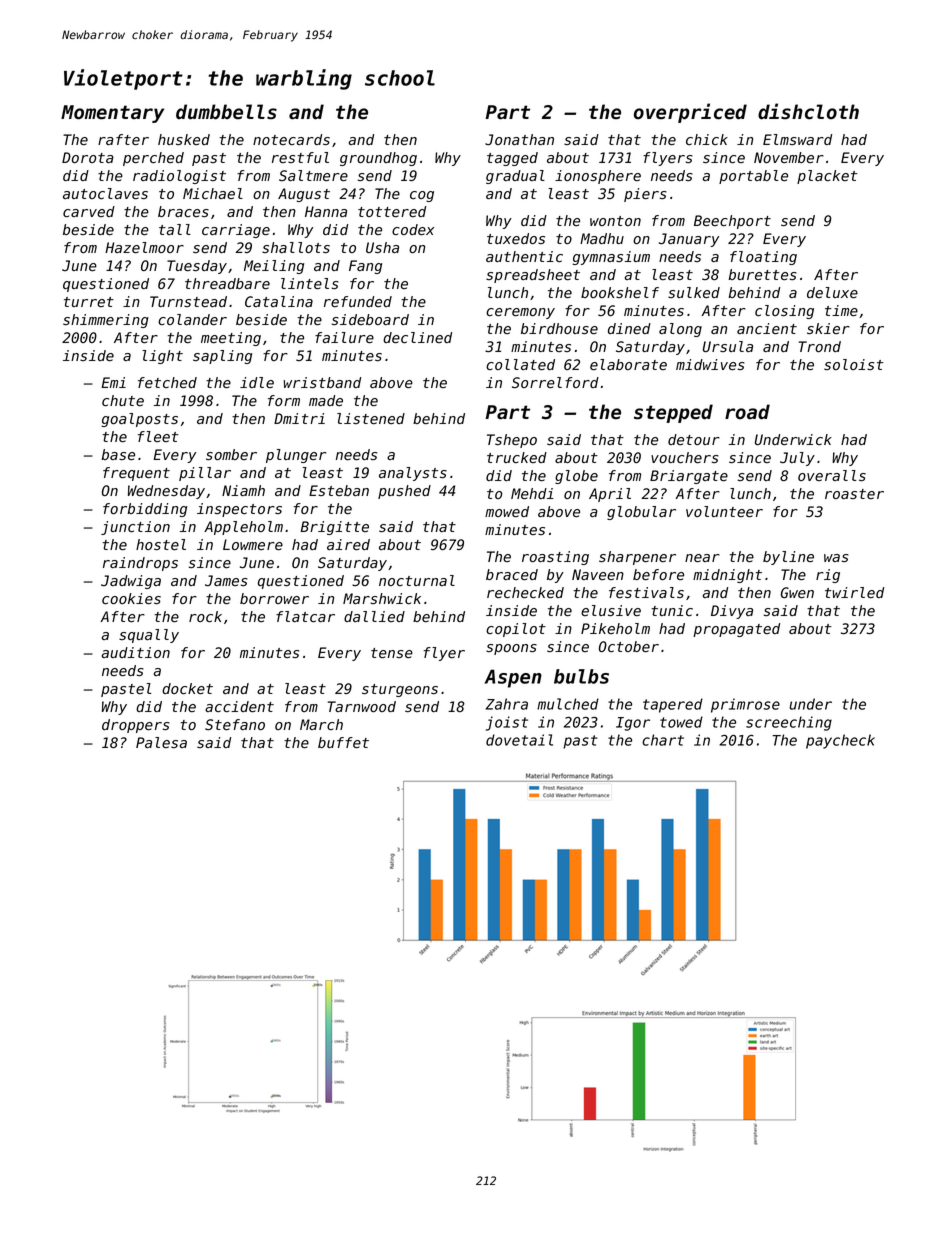  What do you see at coordinates (112, 114) in the document?
I see `Momentary` at bounding box center [112, 114].
